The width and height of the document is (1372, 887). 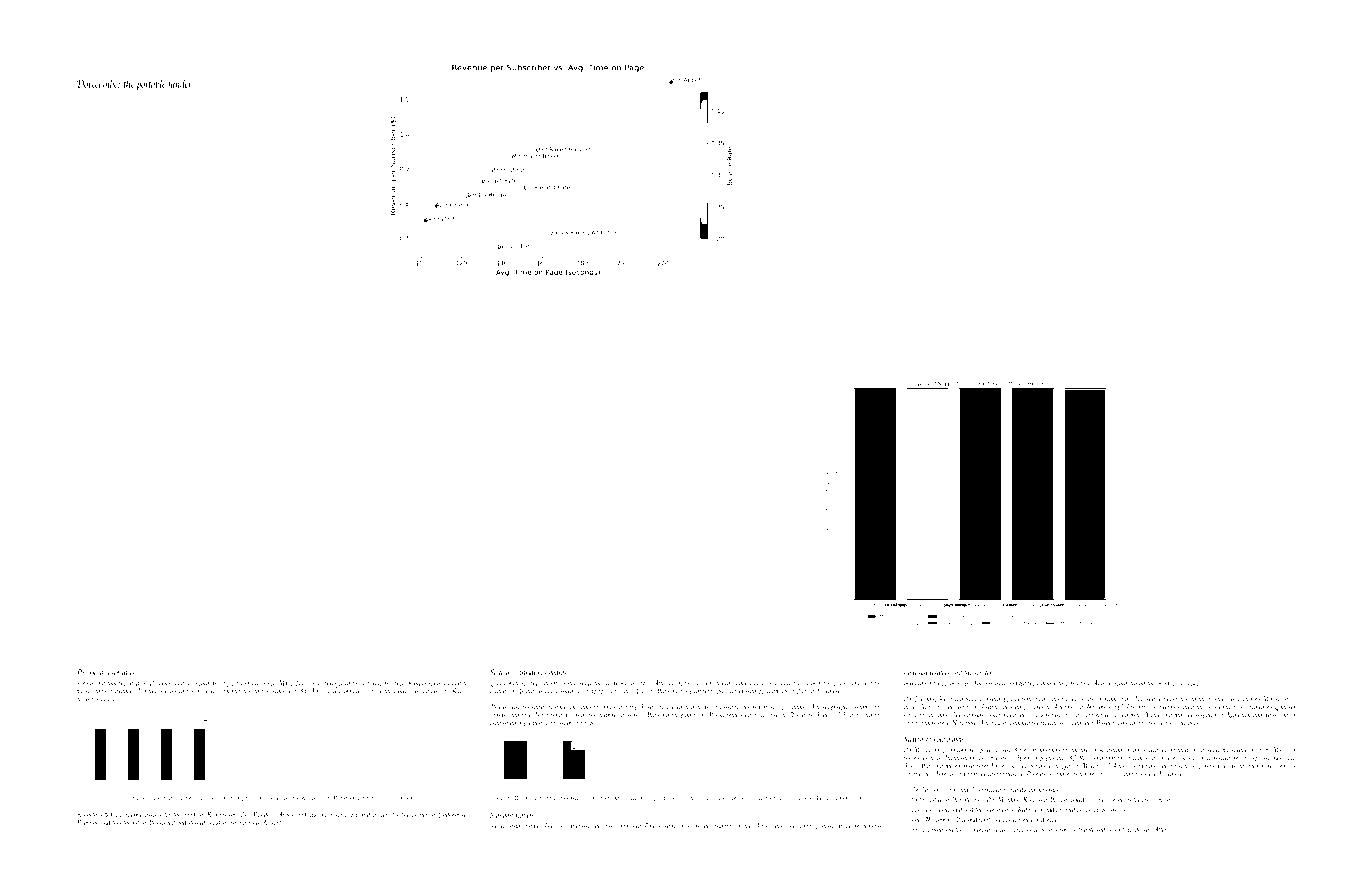 I want to click on Delphine, so click(x=87, y=823).
